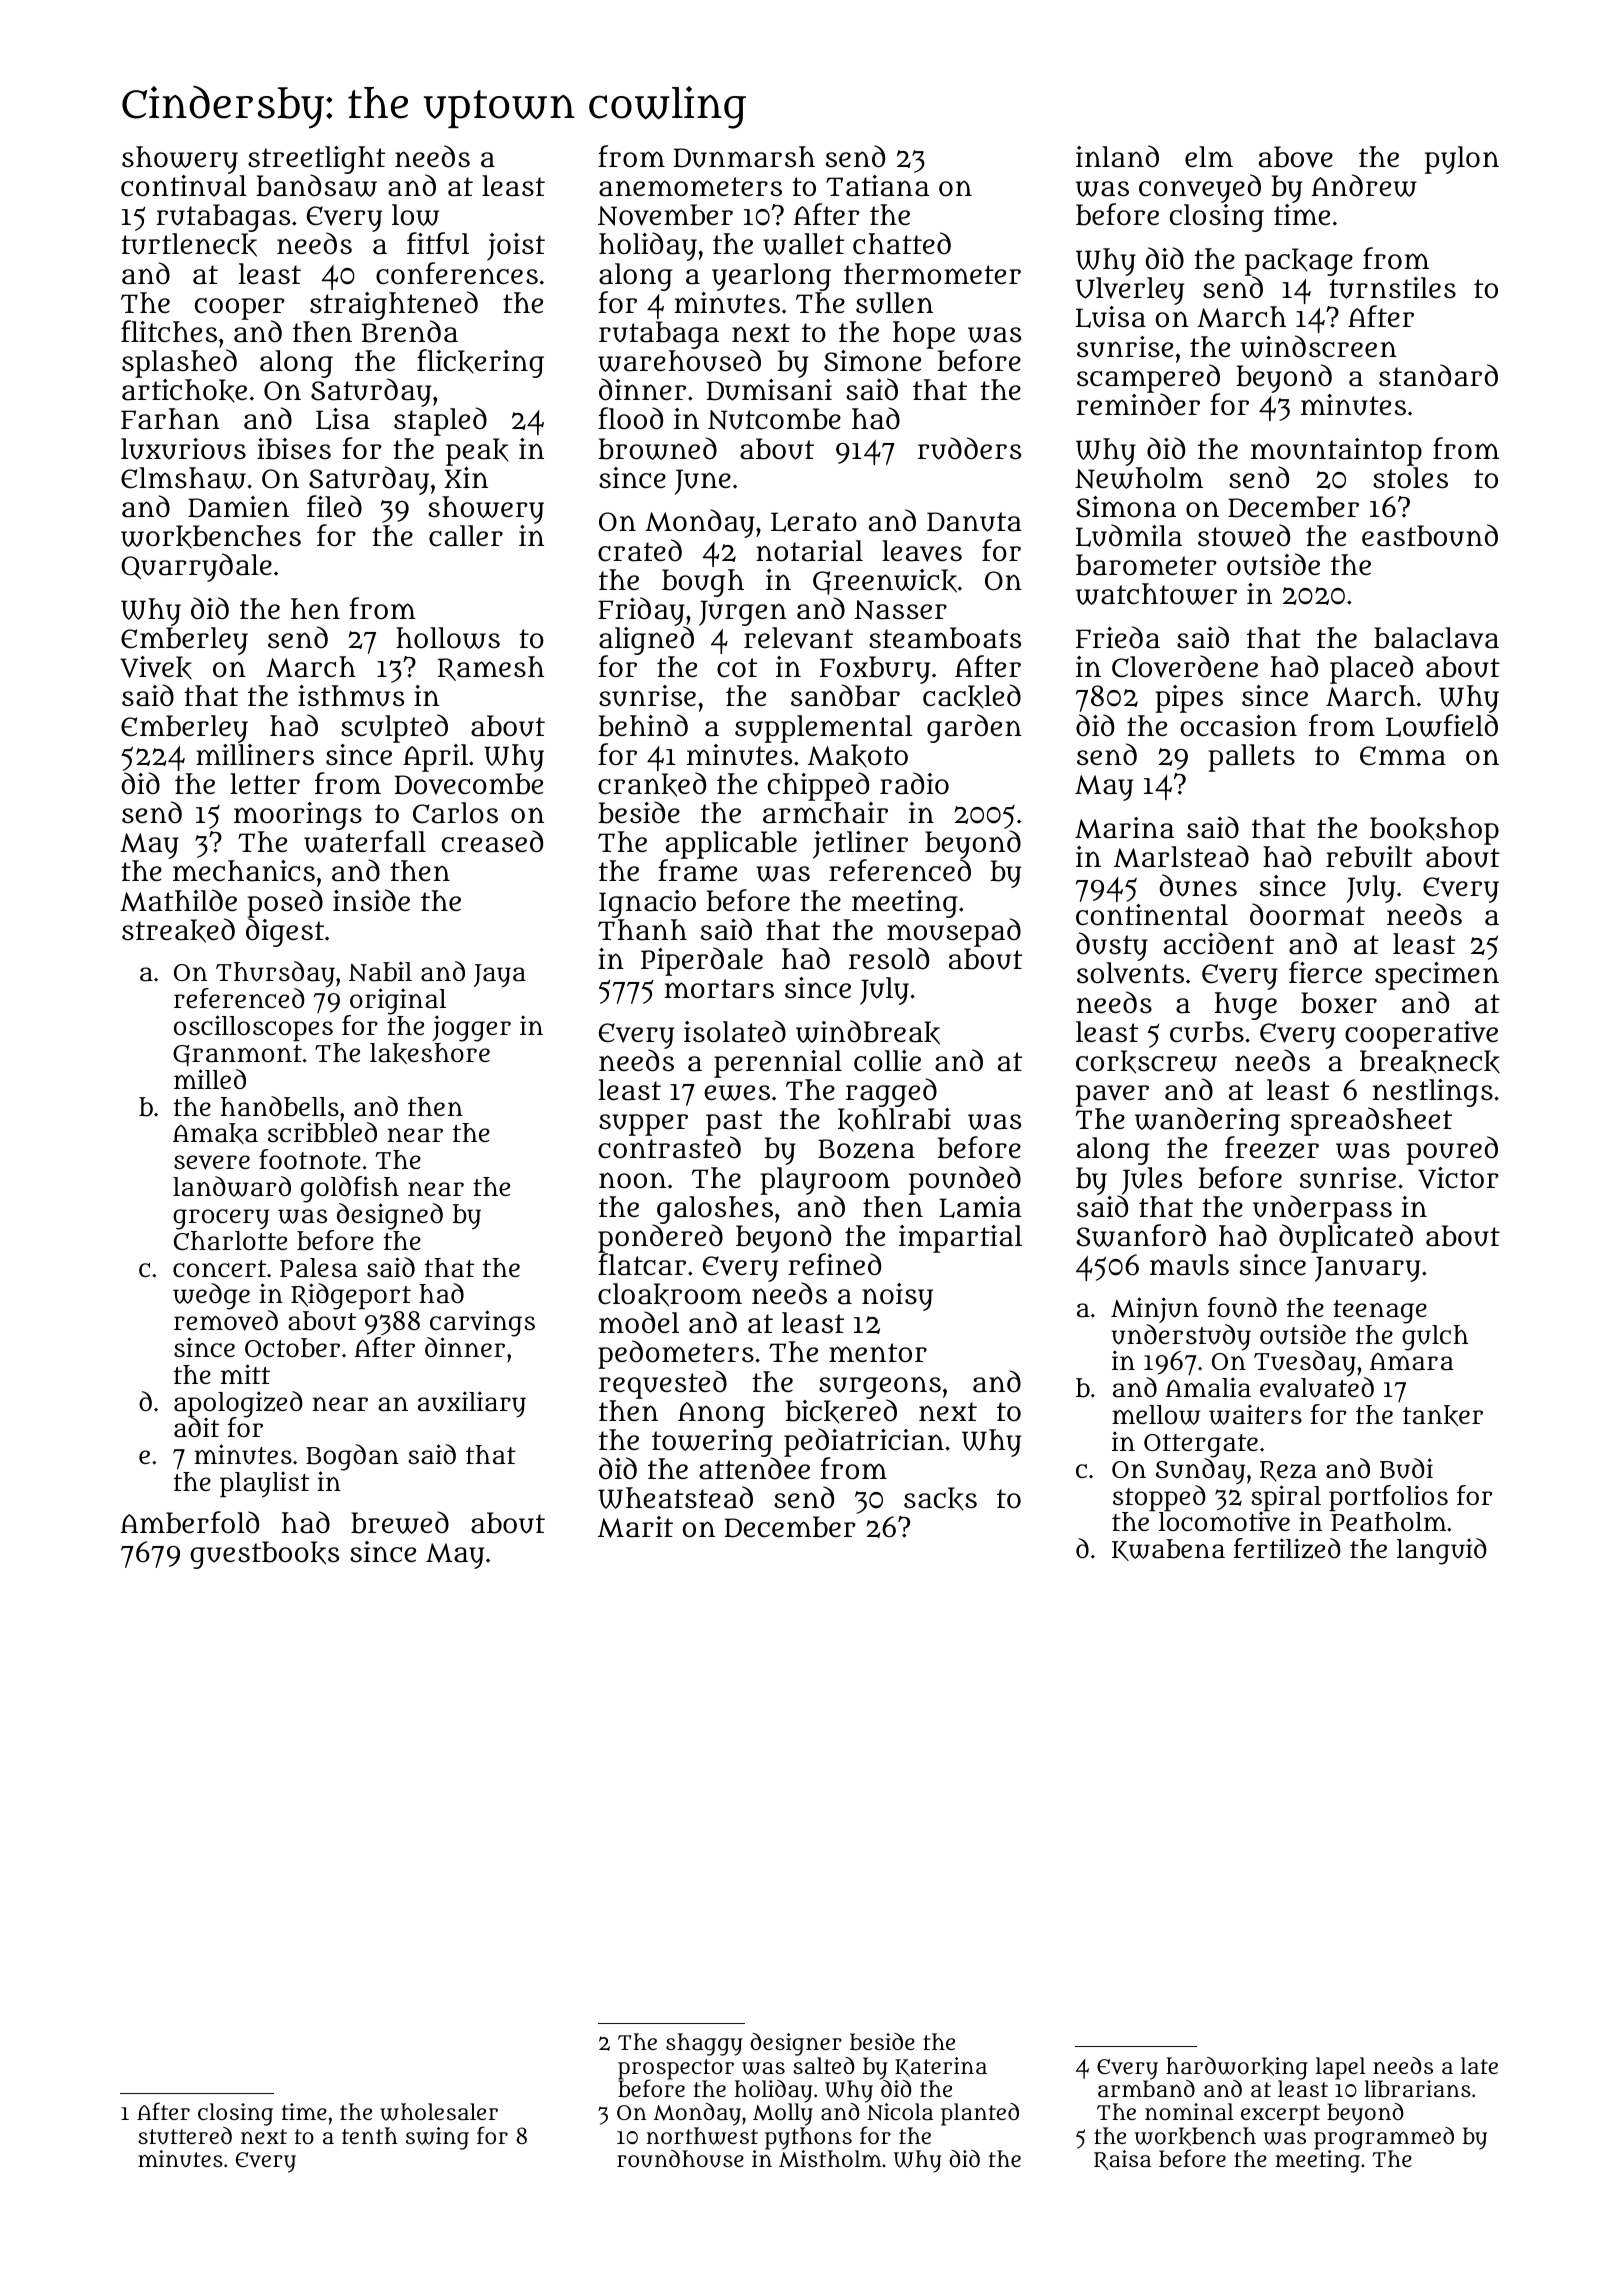 Image resolution: width=1620 pixels, height=2292 pixels. Describe the element at coordinates (264, 1555) in the document. I see `guestbooks` at that location.
